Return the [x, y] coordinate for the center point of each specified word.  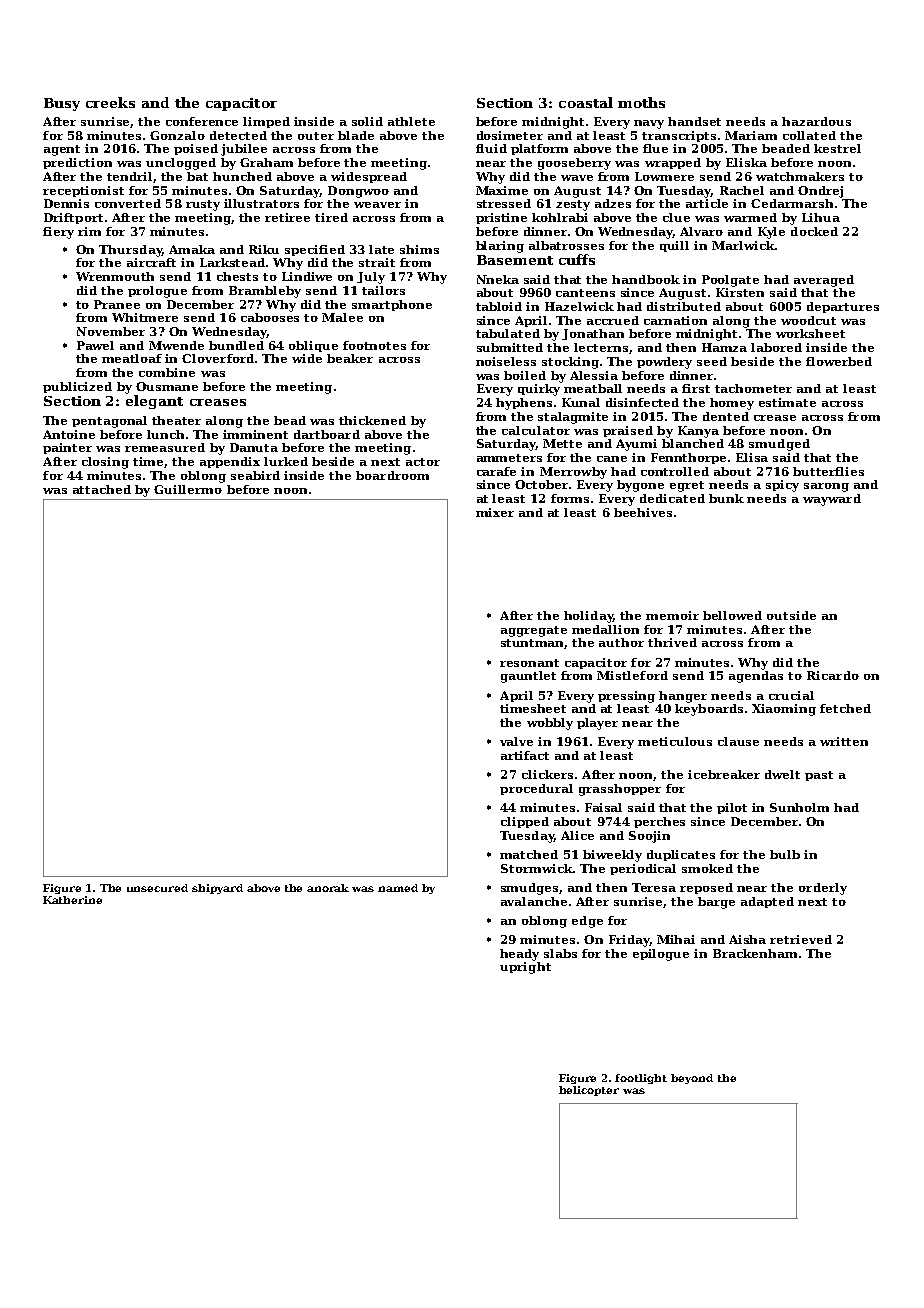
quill [674, 246]
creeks [110, 102]
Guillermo [188, 489]
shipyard [217, 889]
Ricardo [833, 675]
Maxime [502, 190]
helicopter [589, 1091]
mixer [495, 512]
